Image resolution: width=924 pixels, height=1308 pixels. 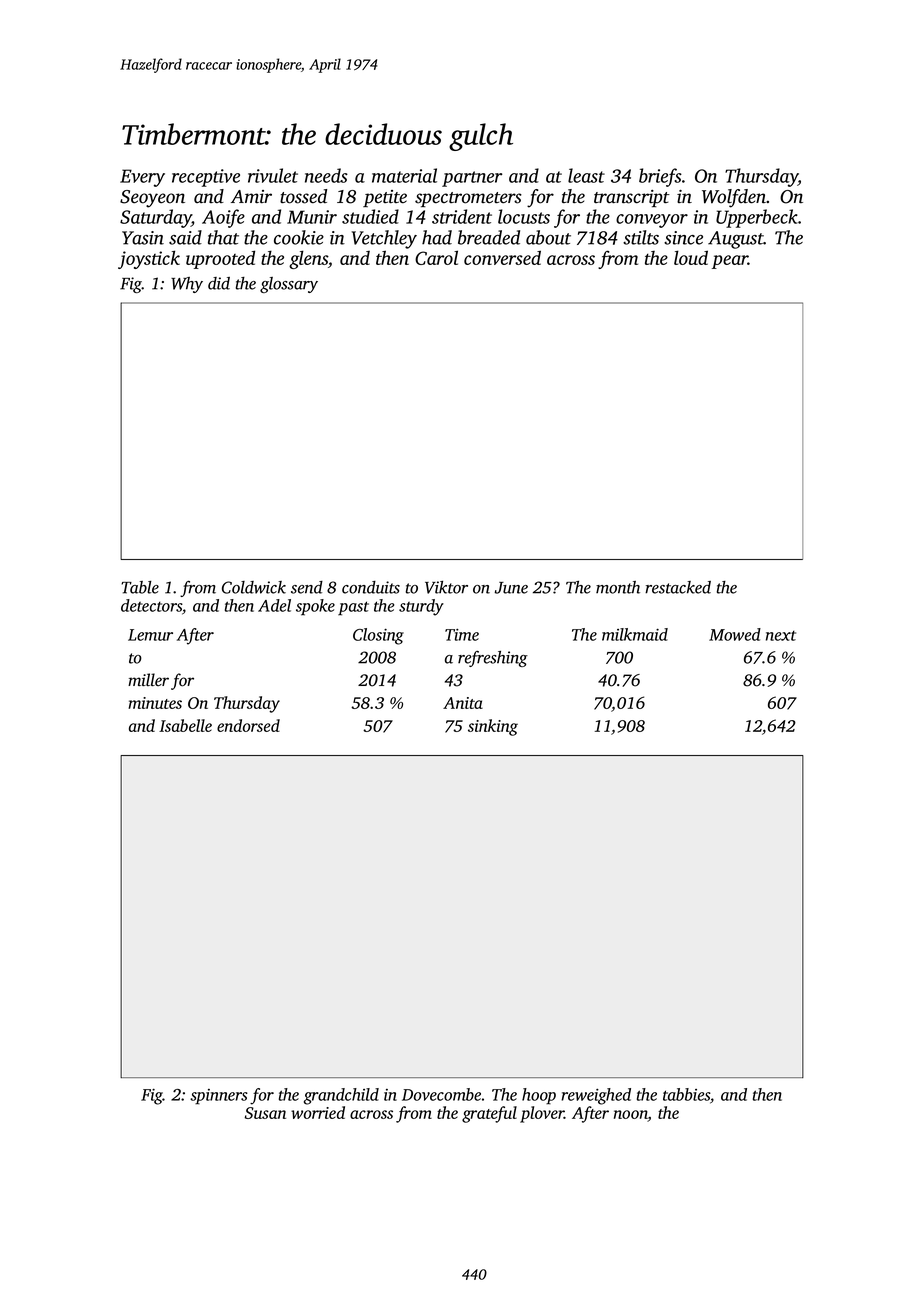 What do you see at coordinates (187, 285) in the screenshot?
I see `Why` at bounding box center [187, 285].
